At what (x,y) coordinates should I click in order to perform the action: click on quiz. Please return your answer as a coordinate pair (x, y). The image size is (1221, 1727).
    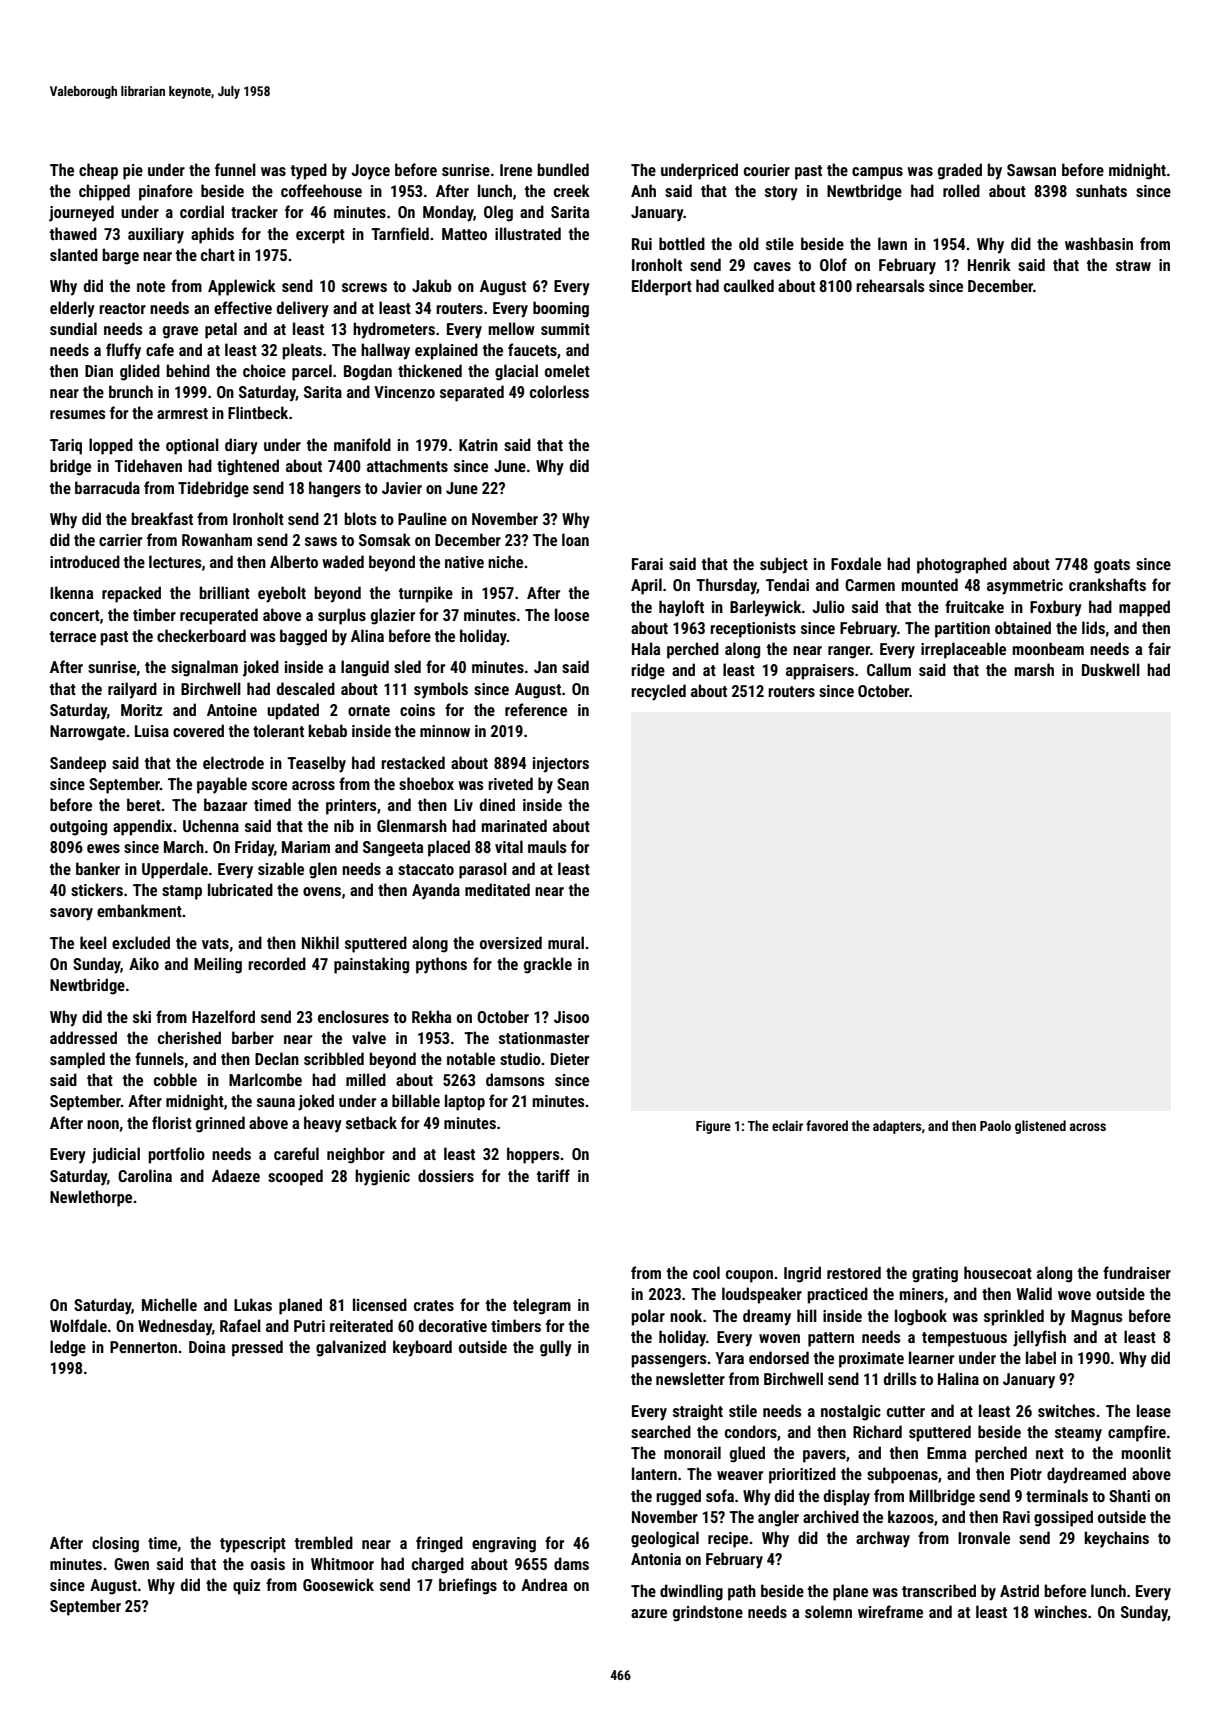
    Looking at the image, I should click on (246, 1587).
